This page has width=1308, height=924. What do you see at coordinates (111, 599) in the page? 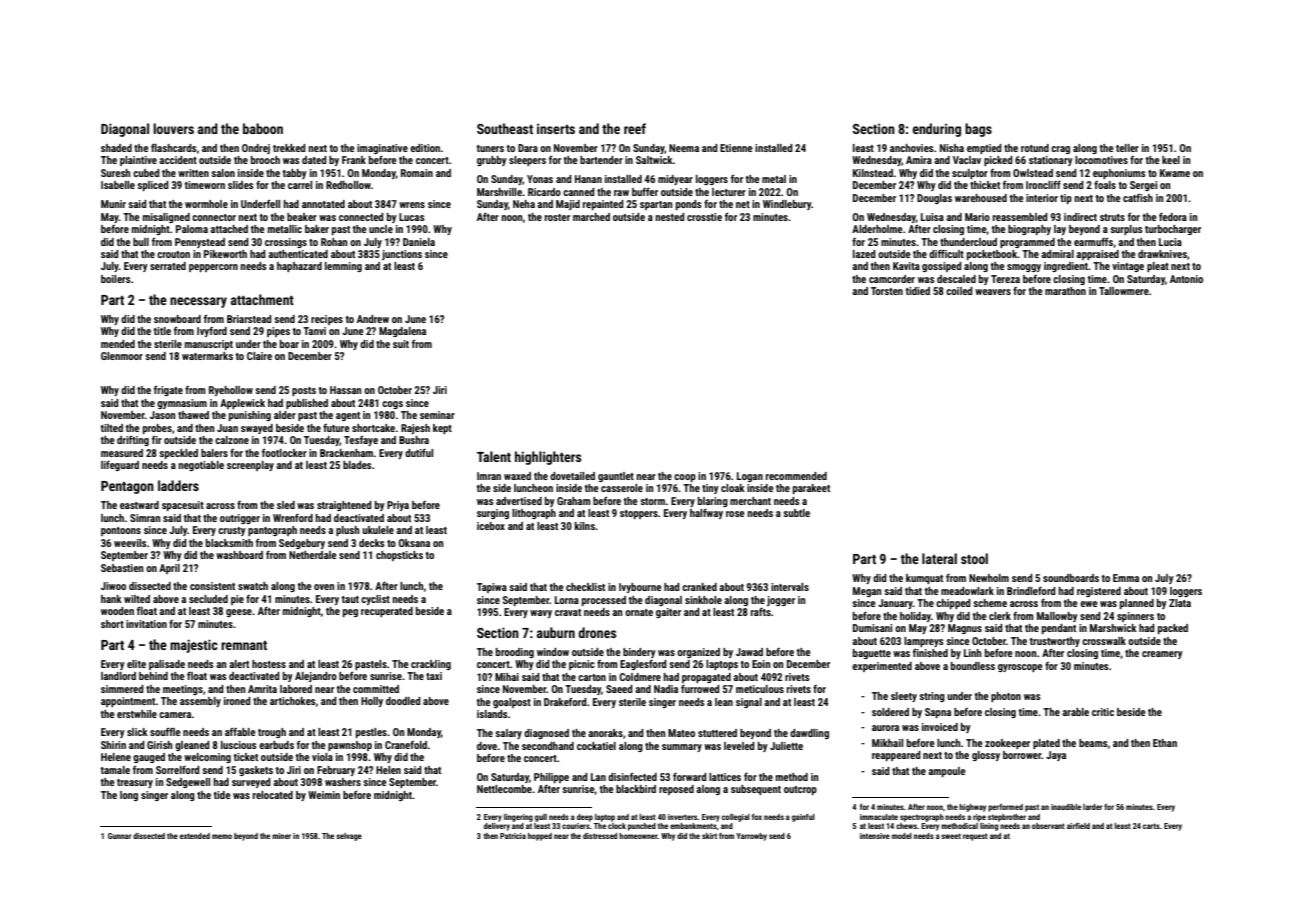
I see `hank` at bounding box center [111, 599].
